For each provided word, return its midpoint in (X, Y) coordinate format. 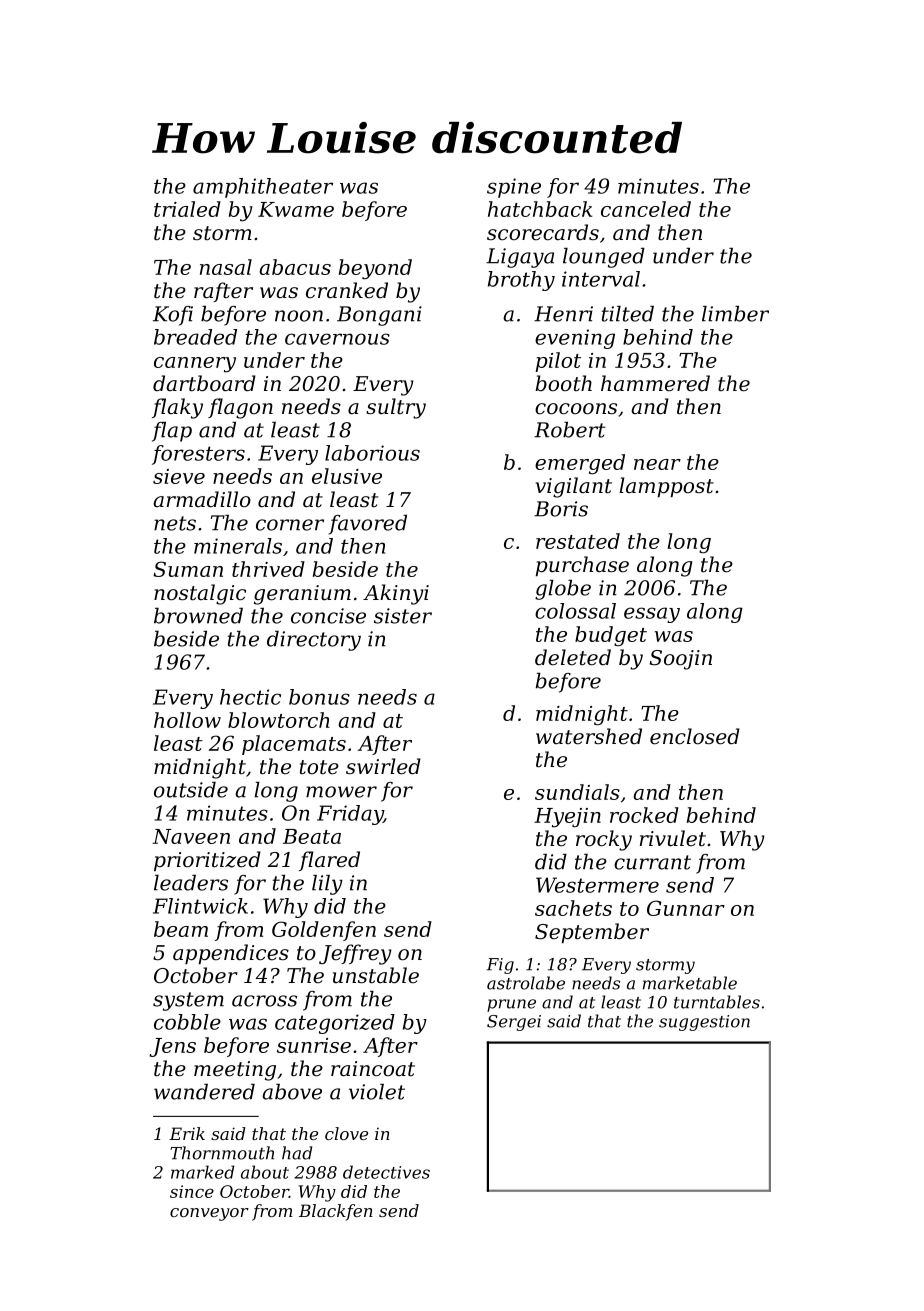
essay (652, 615)
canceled (646, 209)
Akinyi (396, 594)
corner (290, 525)
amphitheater (263, 188)
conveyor (209, 1214)
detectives (386, 1172)
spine (514, 188)
